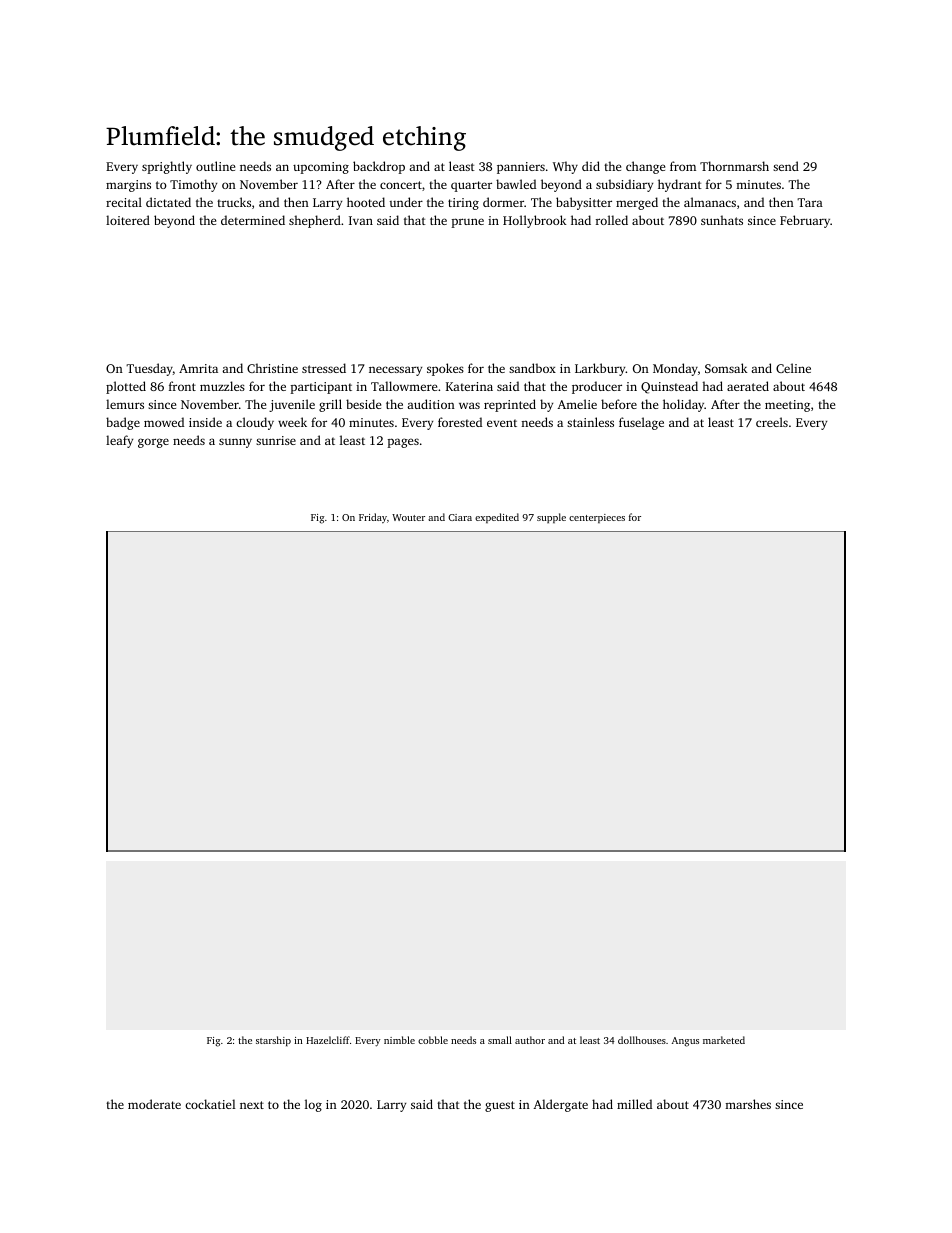  Describe the element at coordinates (675, 369) in the screenshot. I see `Monday` at that location.
